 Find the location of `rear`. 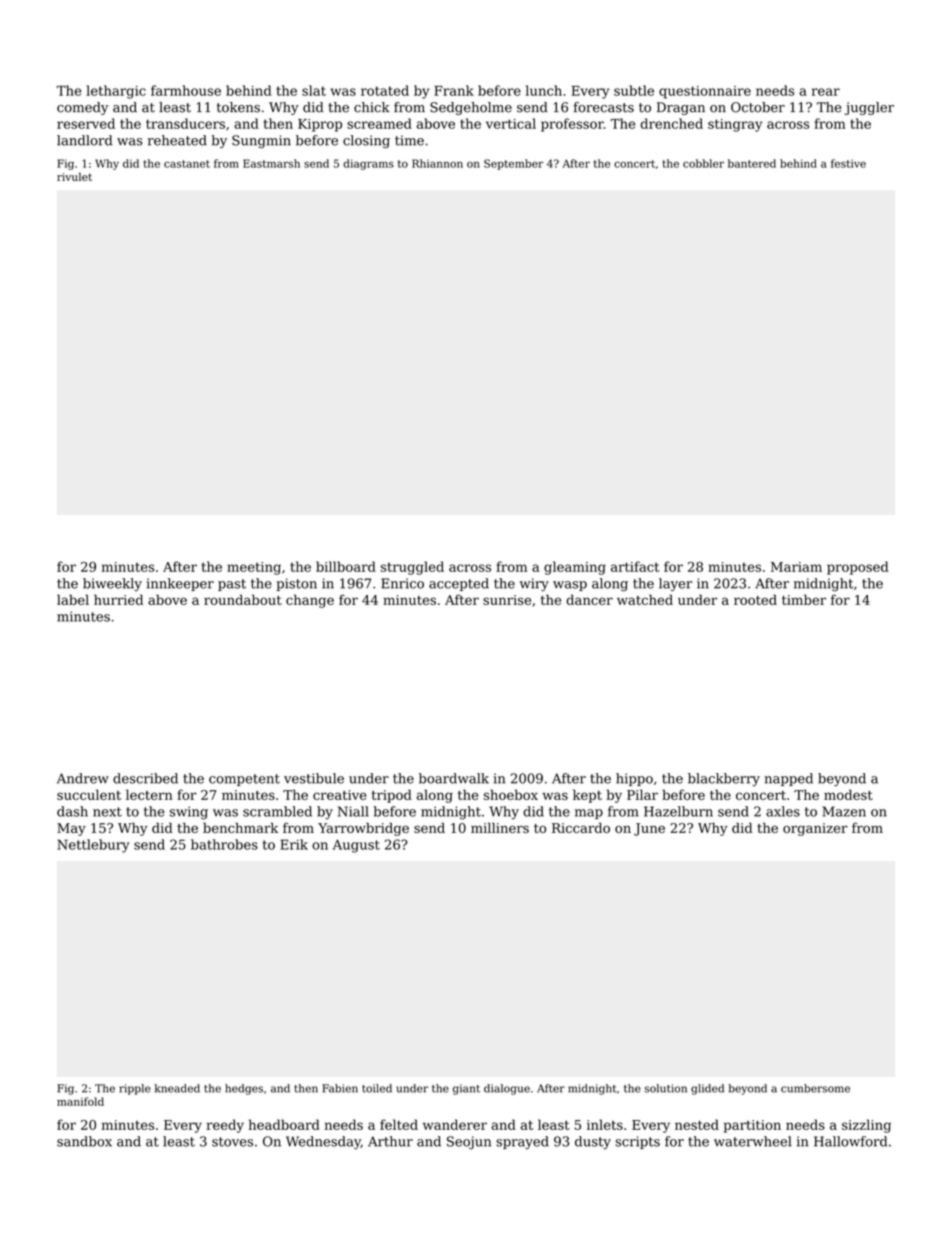

rear is located at coordinates (826, 92).
